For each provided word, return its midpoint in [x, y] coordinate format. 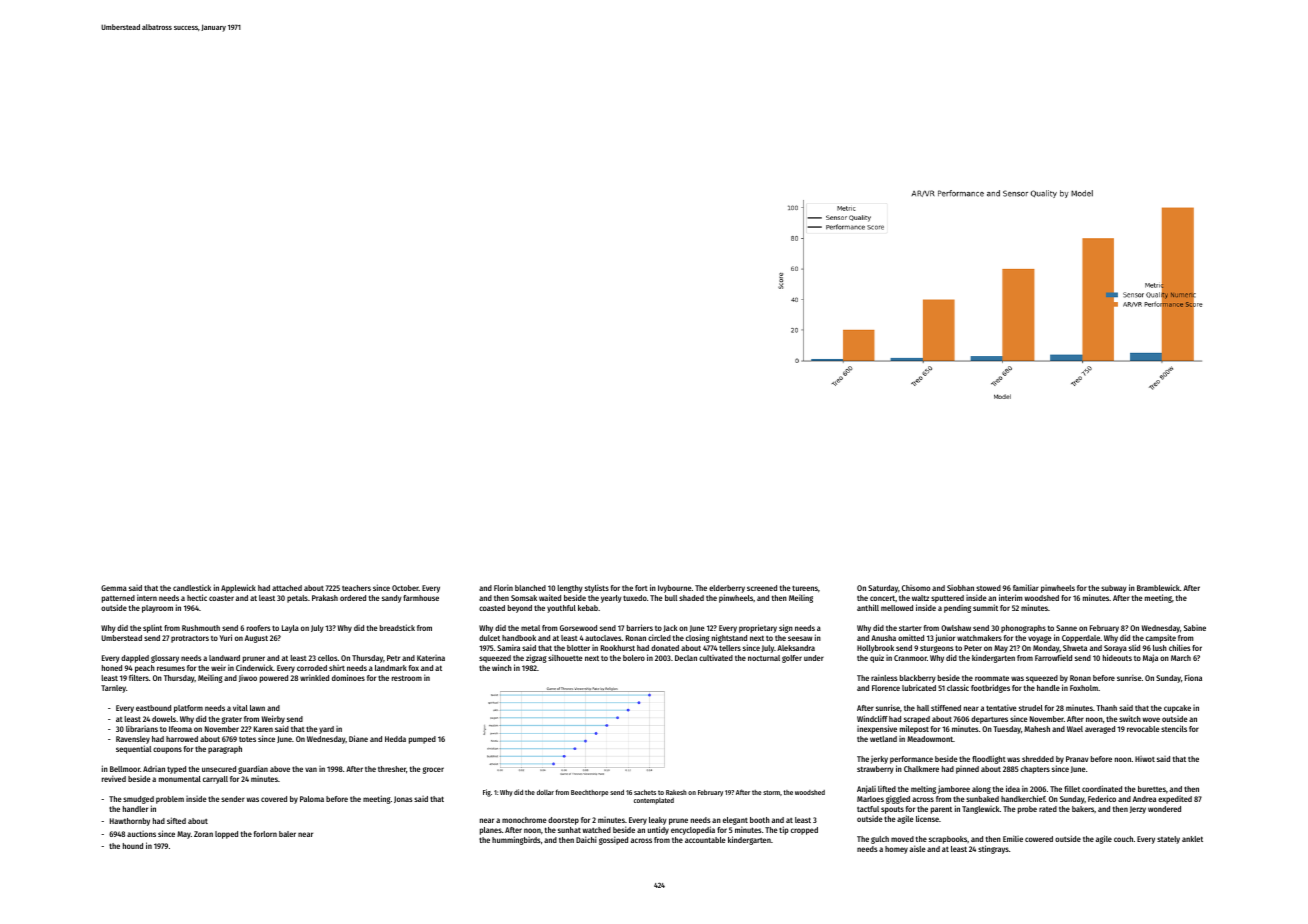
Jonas [403, 799]
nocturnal [764, 658]
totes [247, 739]
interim [1011, 597]
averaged [1100, 730]
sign [786, 628]
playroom [157, 609]
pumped [422, 740]
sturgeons [937, 650]
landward [224, 658]
